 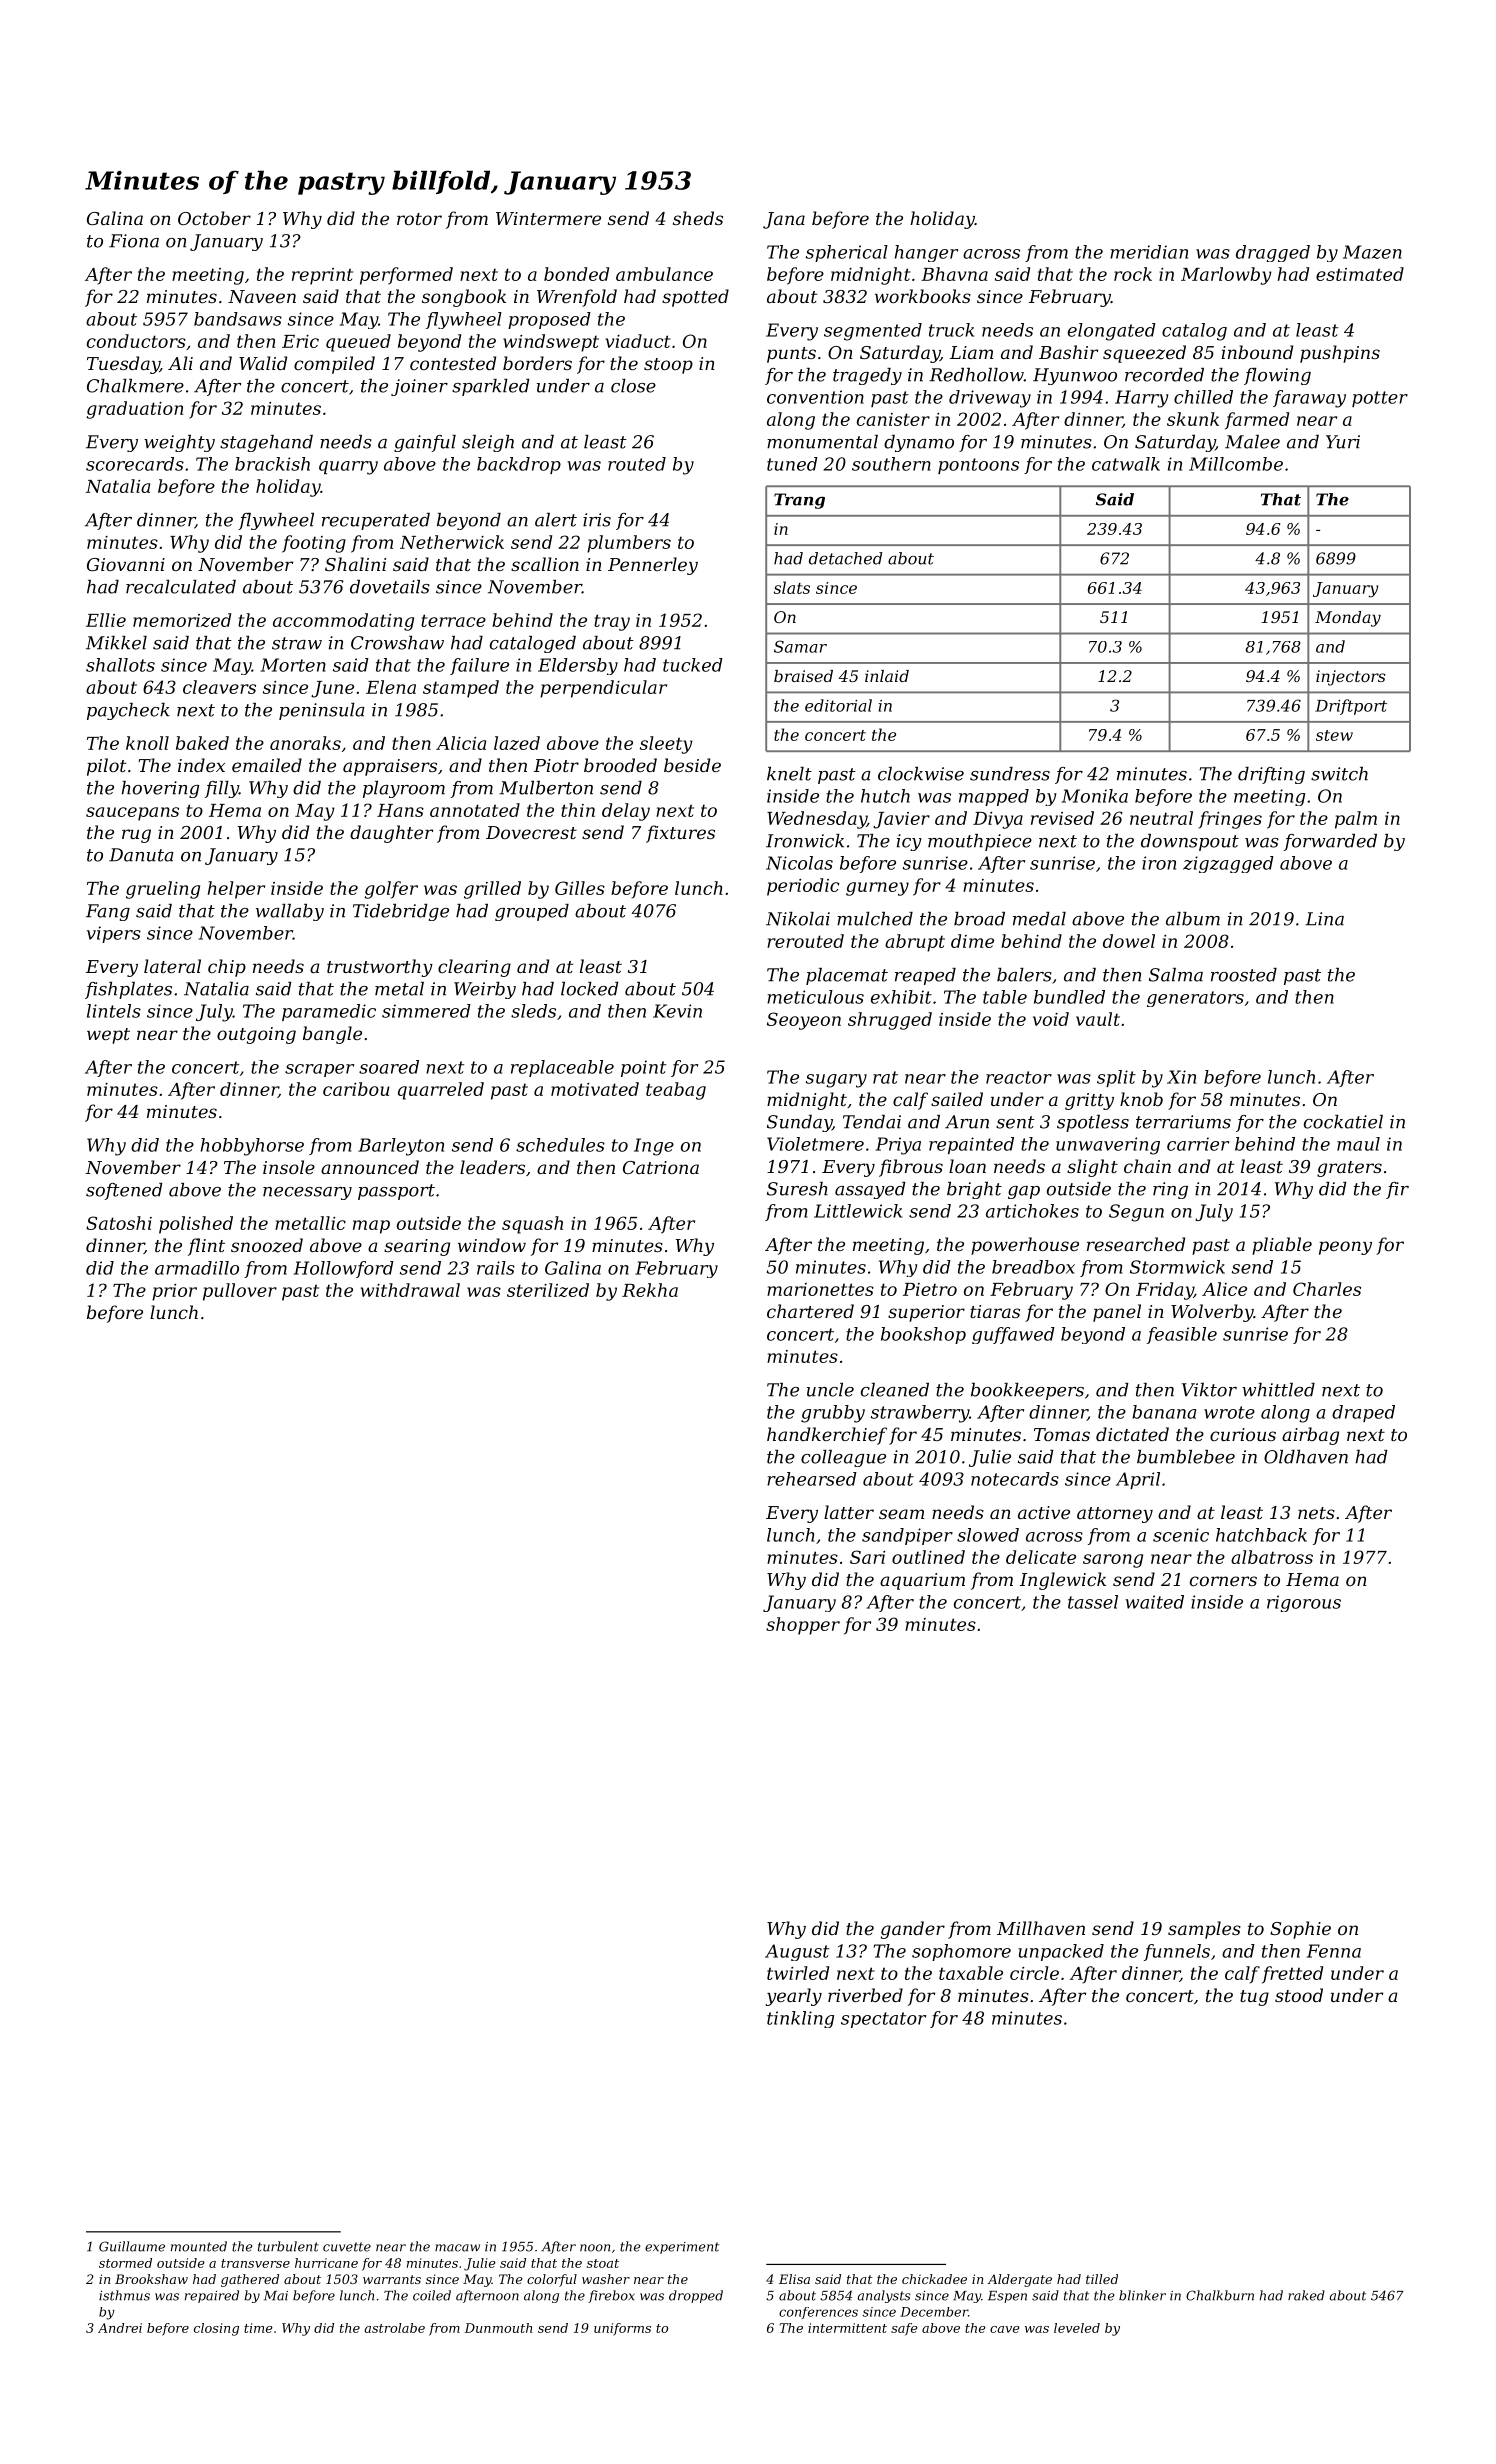 I want to click on stormed, so click(x=125, y=2263).
